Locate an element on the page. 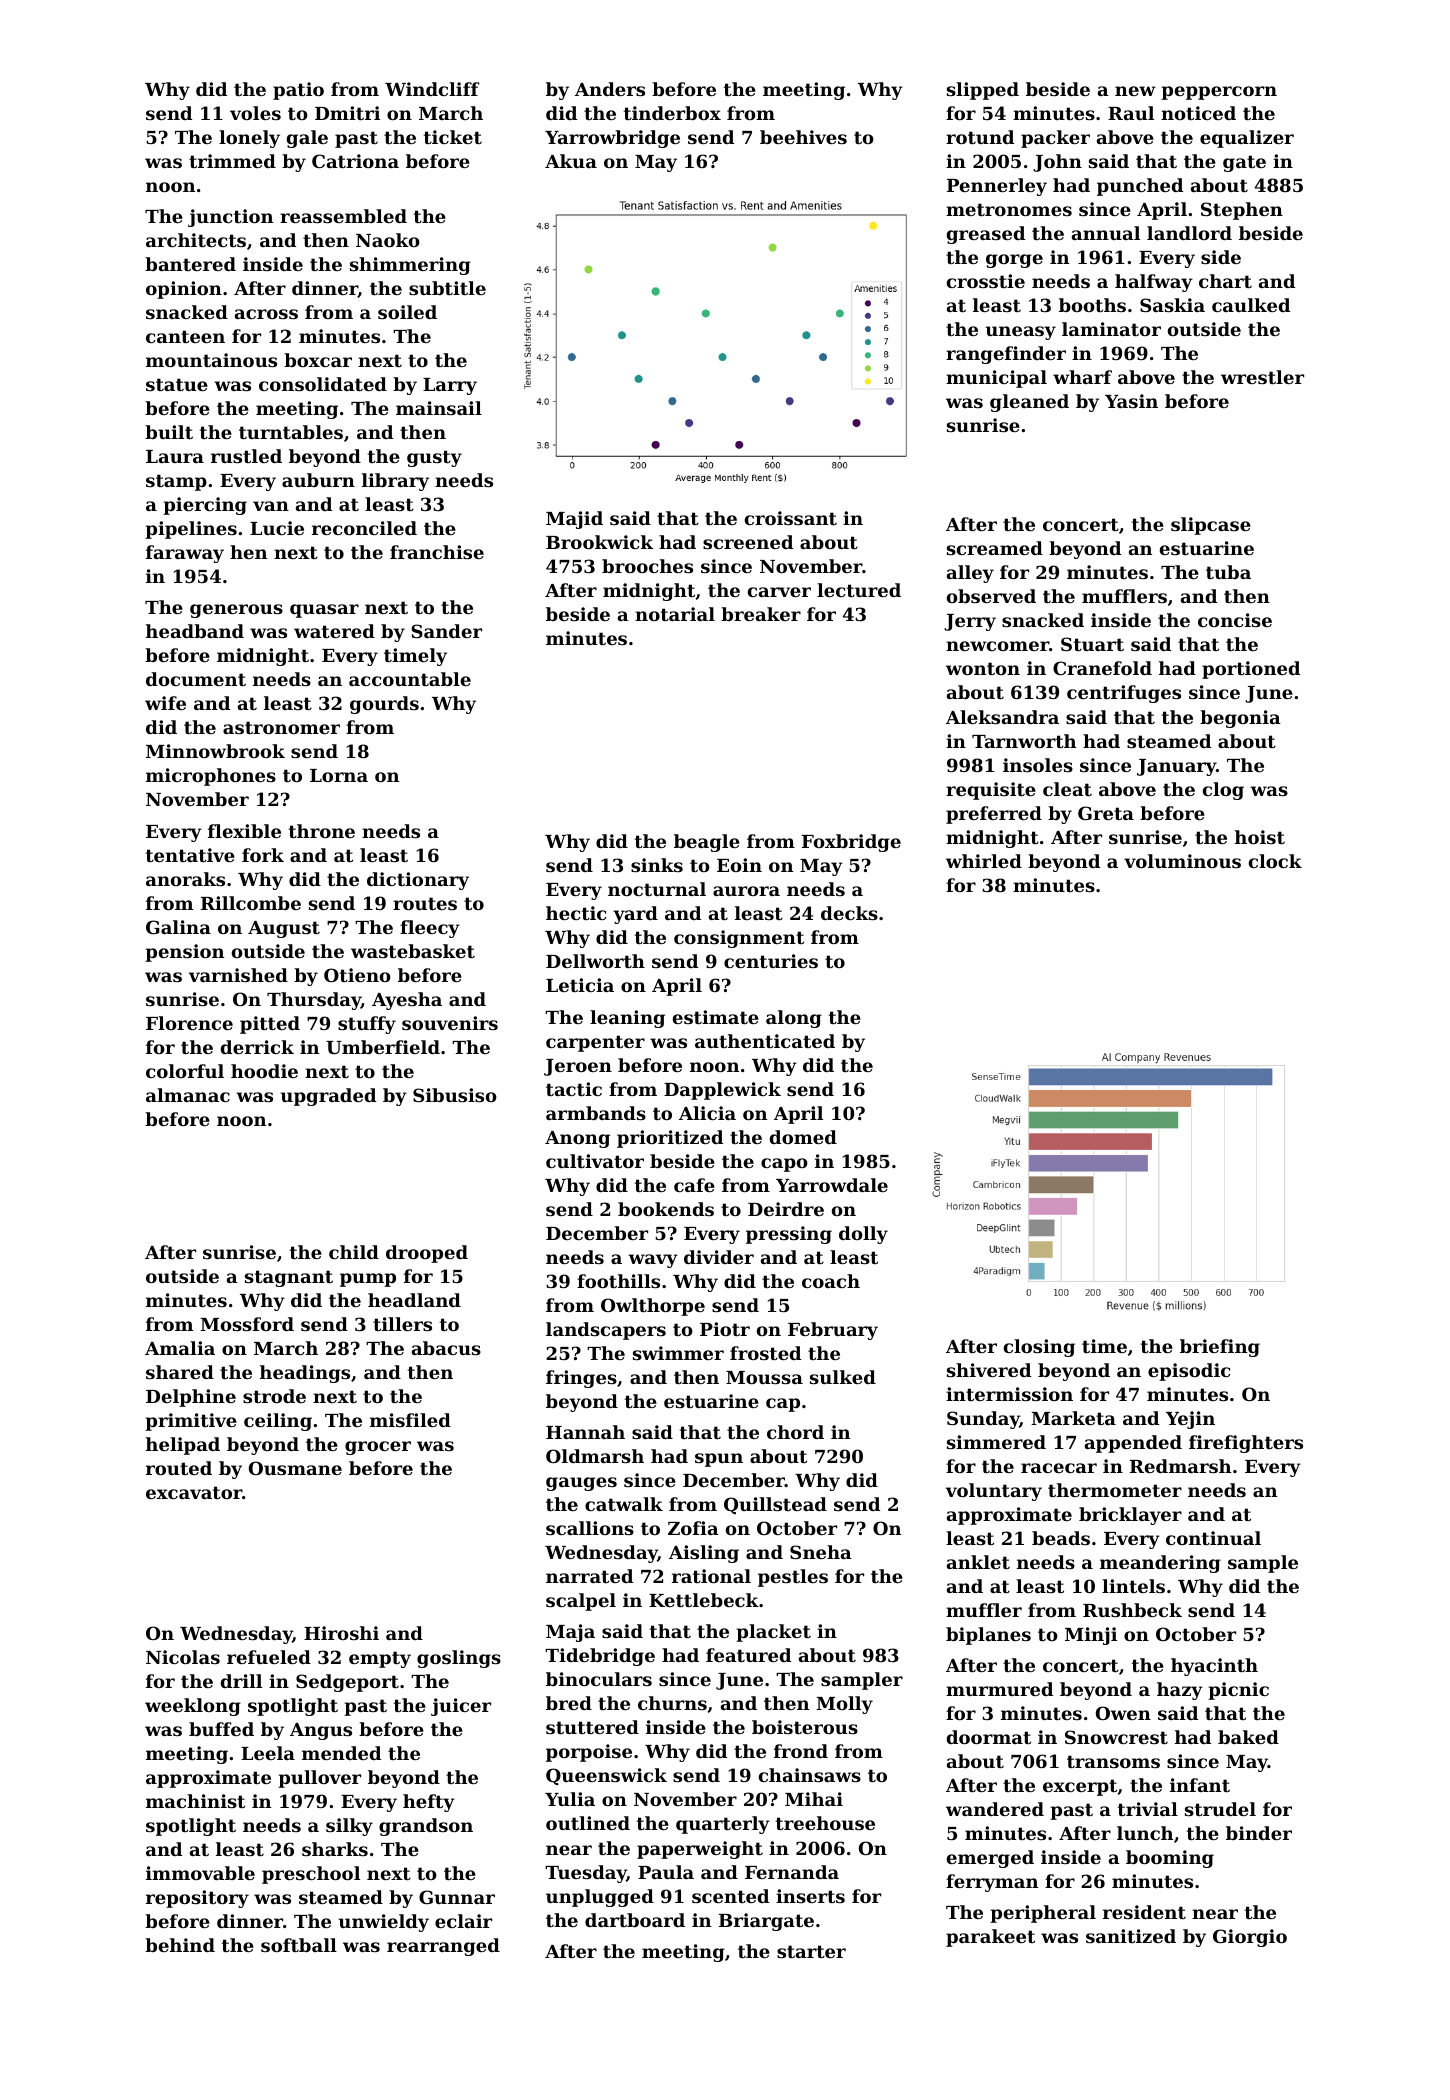  preschool is located at coordinates (311, 1875).
